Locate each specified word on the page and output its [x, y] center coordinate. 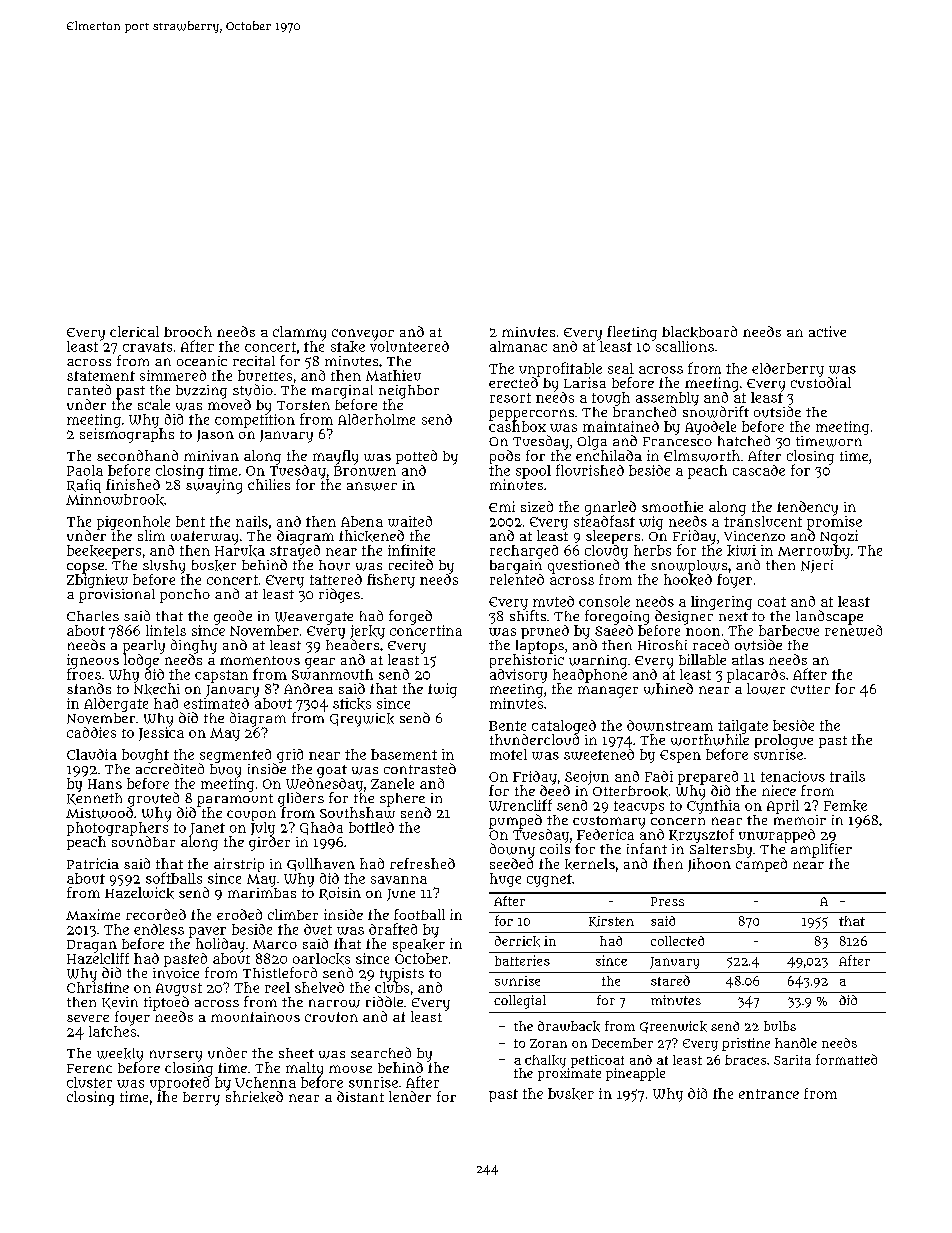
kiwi [741, 550]
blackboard [699, 332]
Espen [680, 756]
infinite [411, 550]
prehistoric [527, 661]
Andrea [308, 688]
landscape [829, 617]
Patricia [93, 863]
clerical [134, 331]
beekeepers [104, 552]
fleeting [632, 333]
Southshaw [357, 812]
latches [112, 1031]
